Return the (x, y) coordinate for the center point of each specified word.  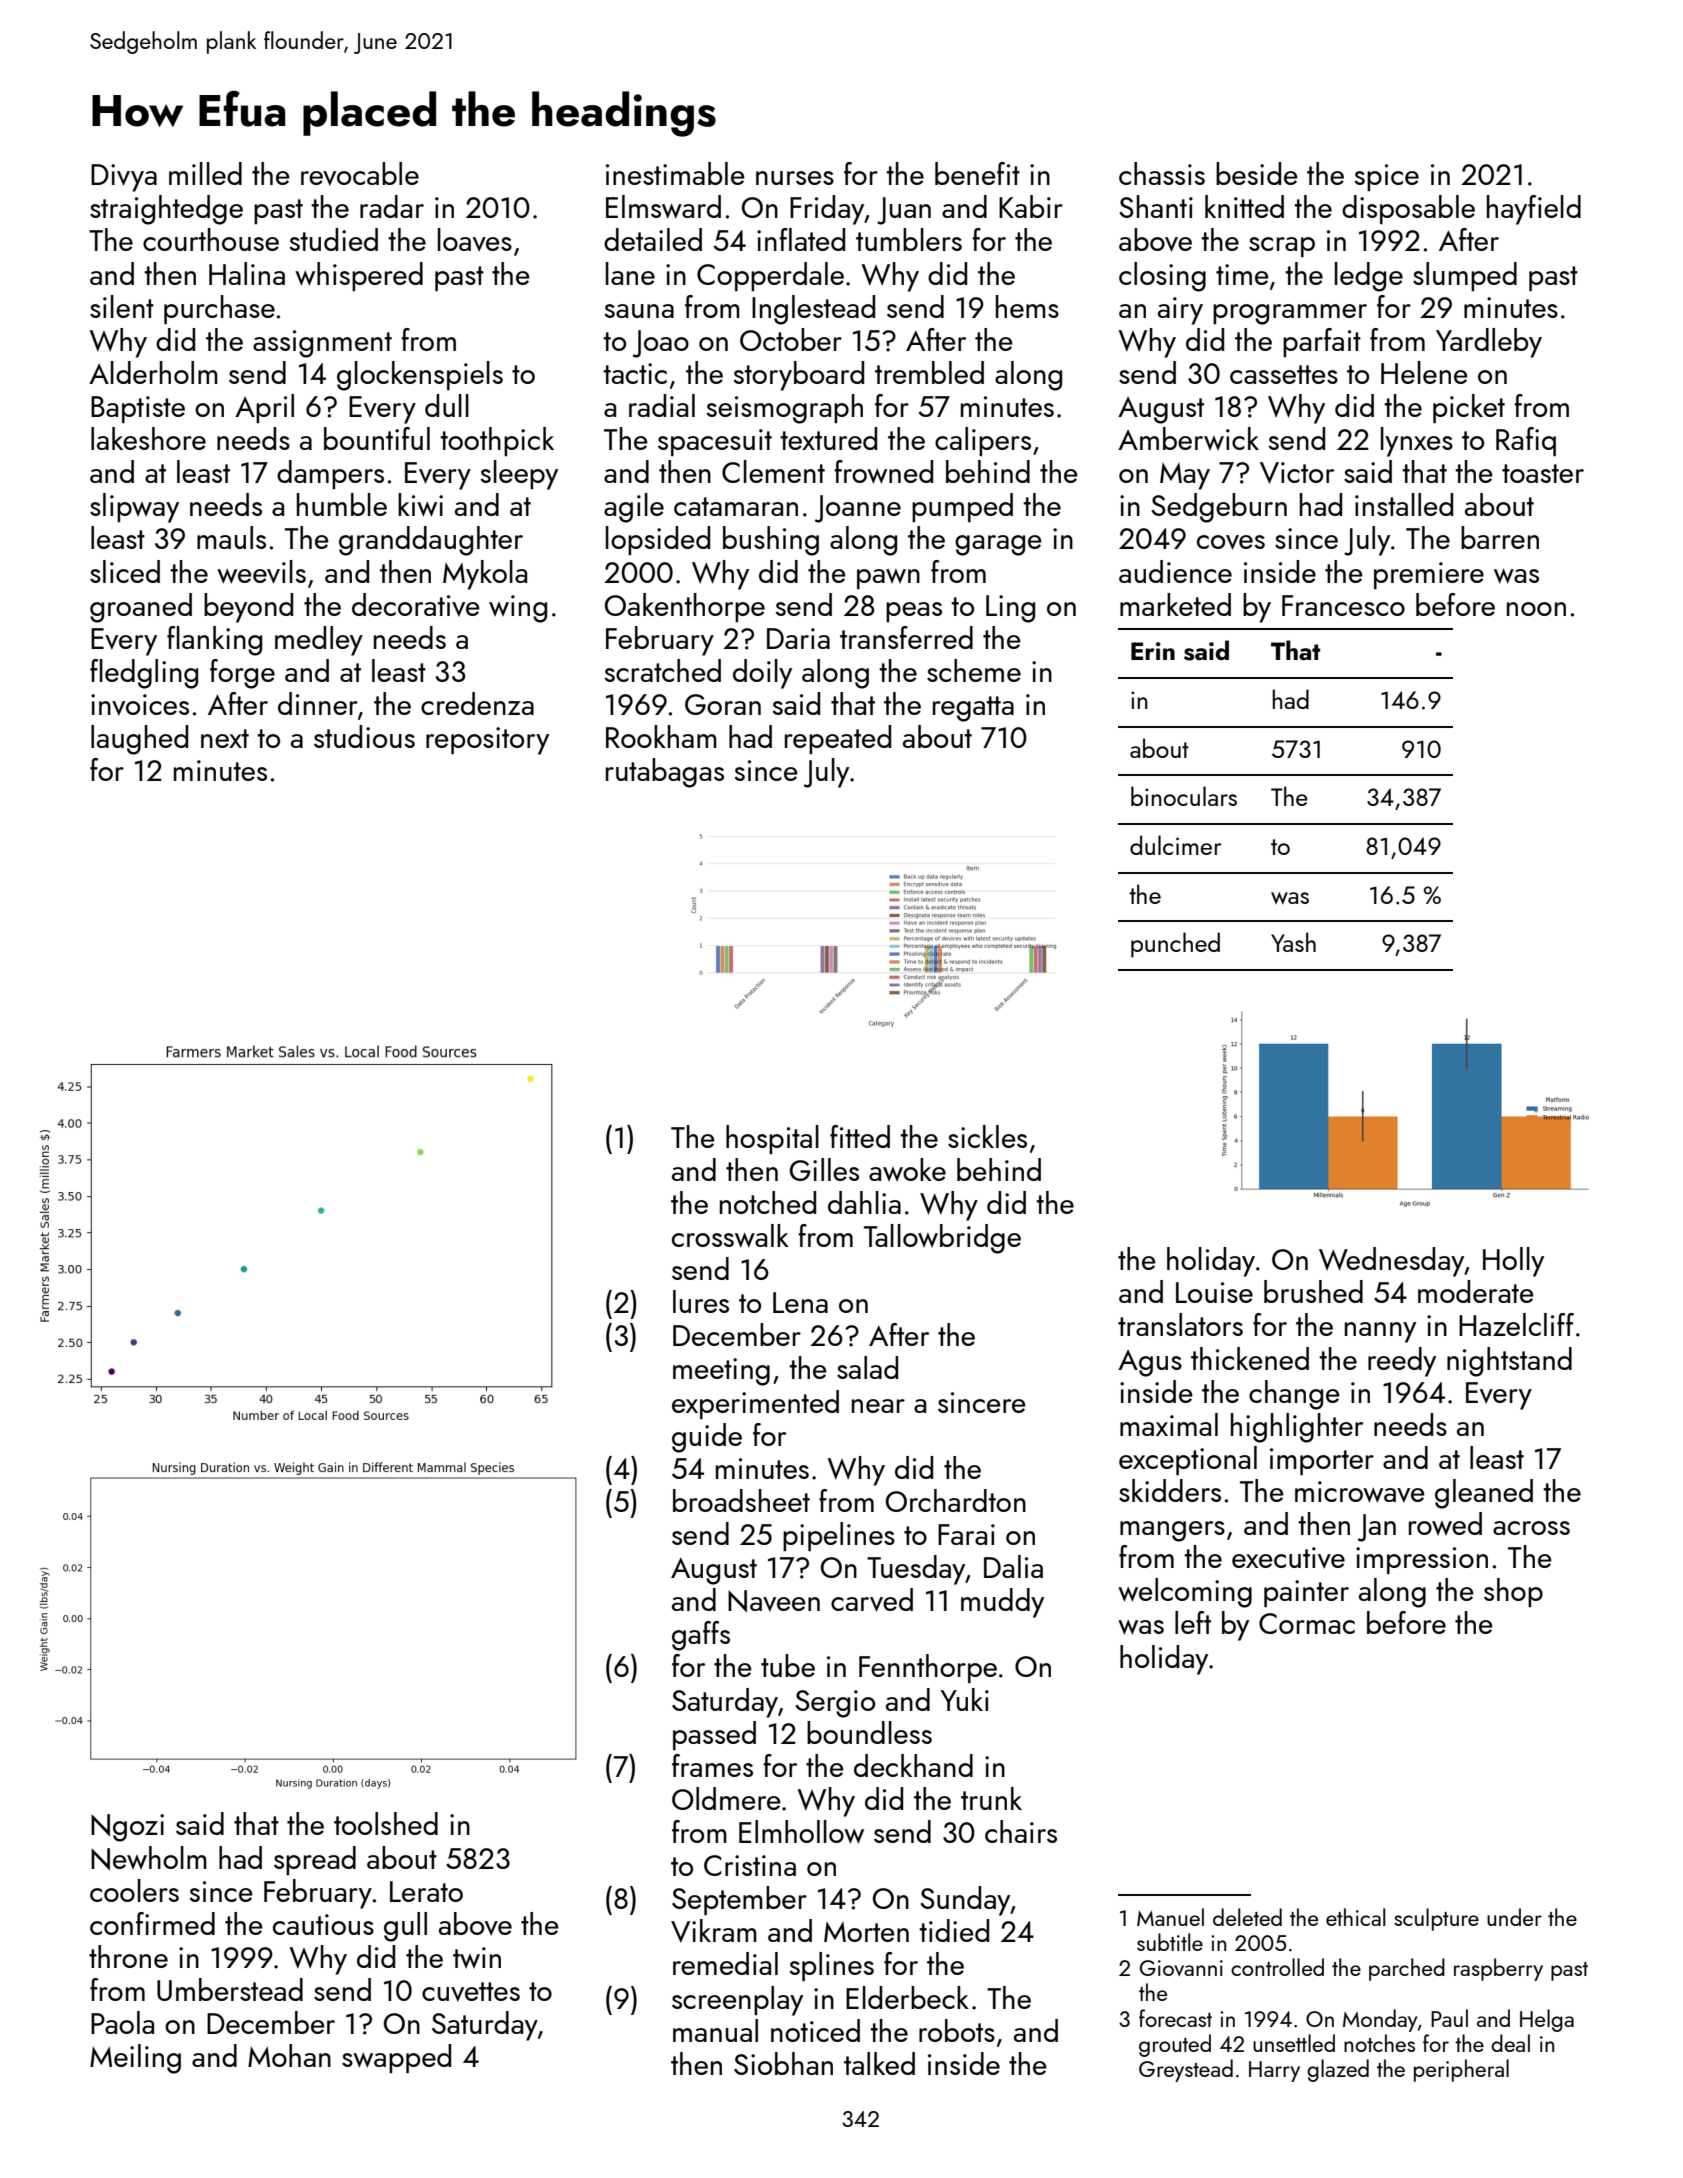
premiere (1429, 575)
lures (701, 1301)
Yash (1293, 942)
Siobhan (783, 2063)
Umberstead (230, 1989)
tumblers (909, 239)
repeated (838, 739)
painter (1306, 1593)
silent (122, 306)
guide (707, 1438)
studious (364, 736)
